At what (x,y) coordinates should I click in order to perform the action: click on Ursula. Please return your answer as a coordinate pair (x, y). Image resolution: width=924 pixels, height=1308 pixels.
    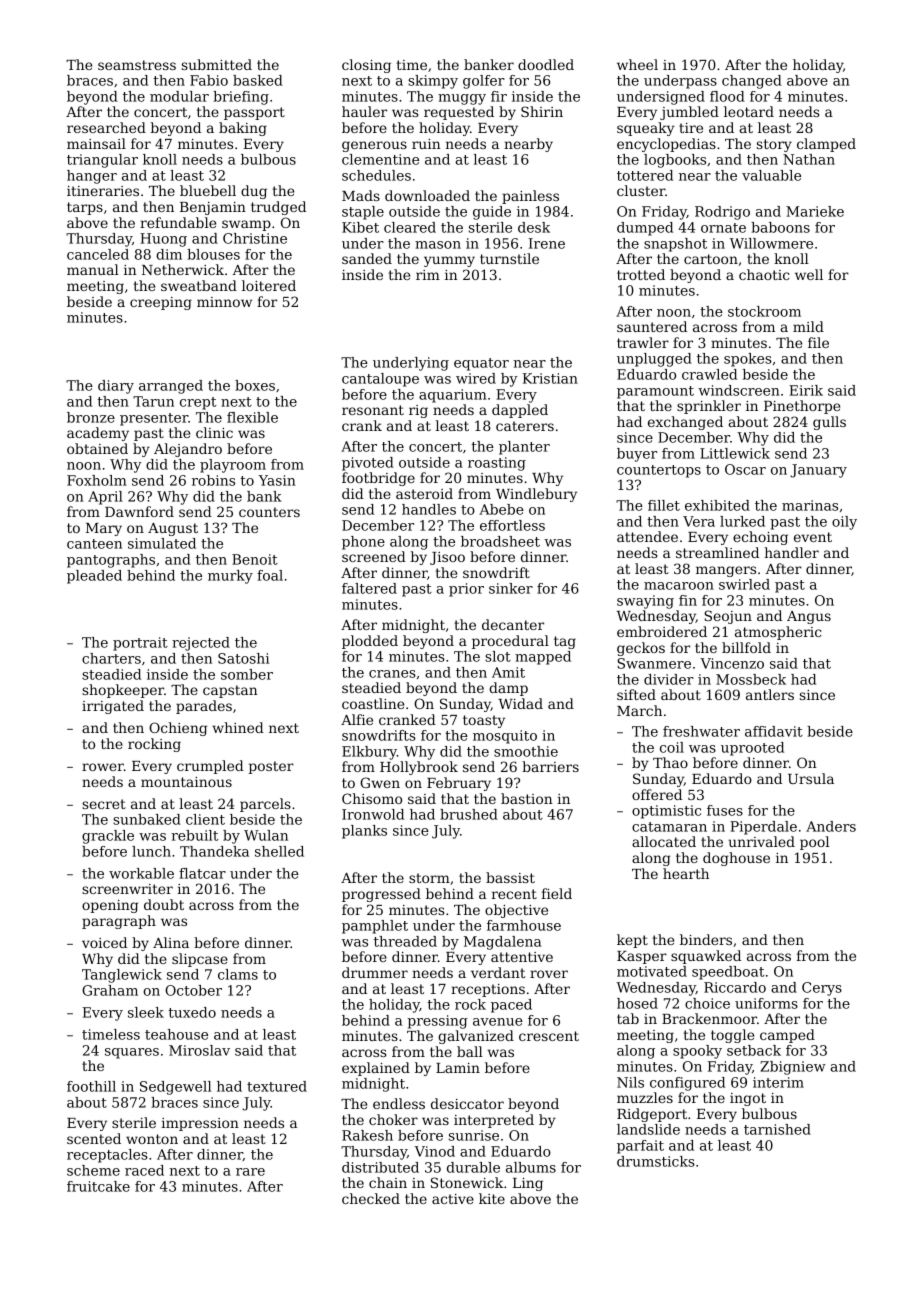
    Looking at the image, I should click on (811, 778).
